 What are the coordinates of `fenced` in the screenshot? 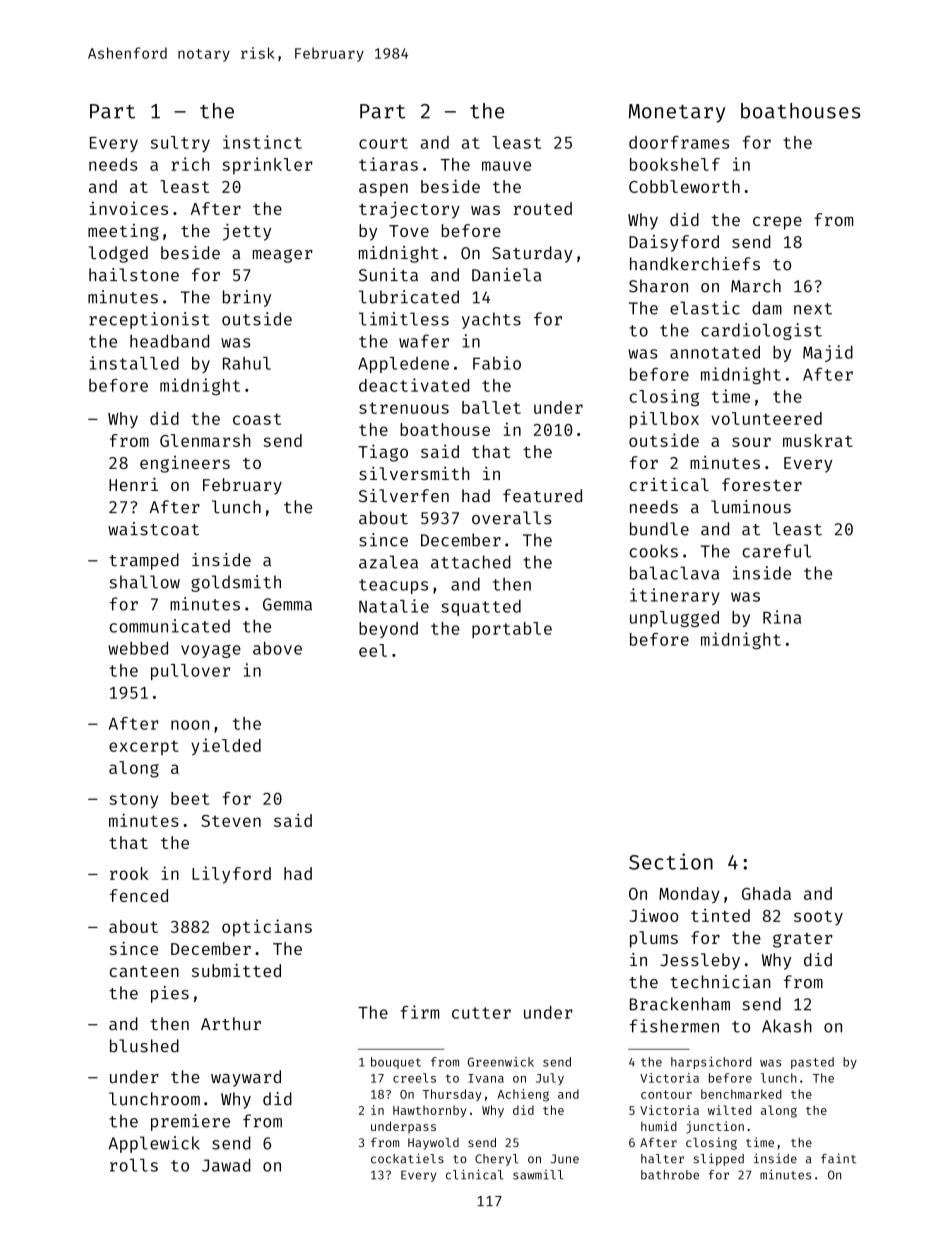 It's located at (139, 895).
